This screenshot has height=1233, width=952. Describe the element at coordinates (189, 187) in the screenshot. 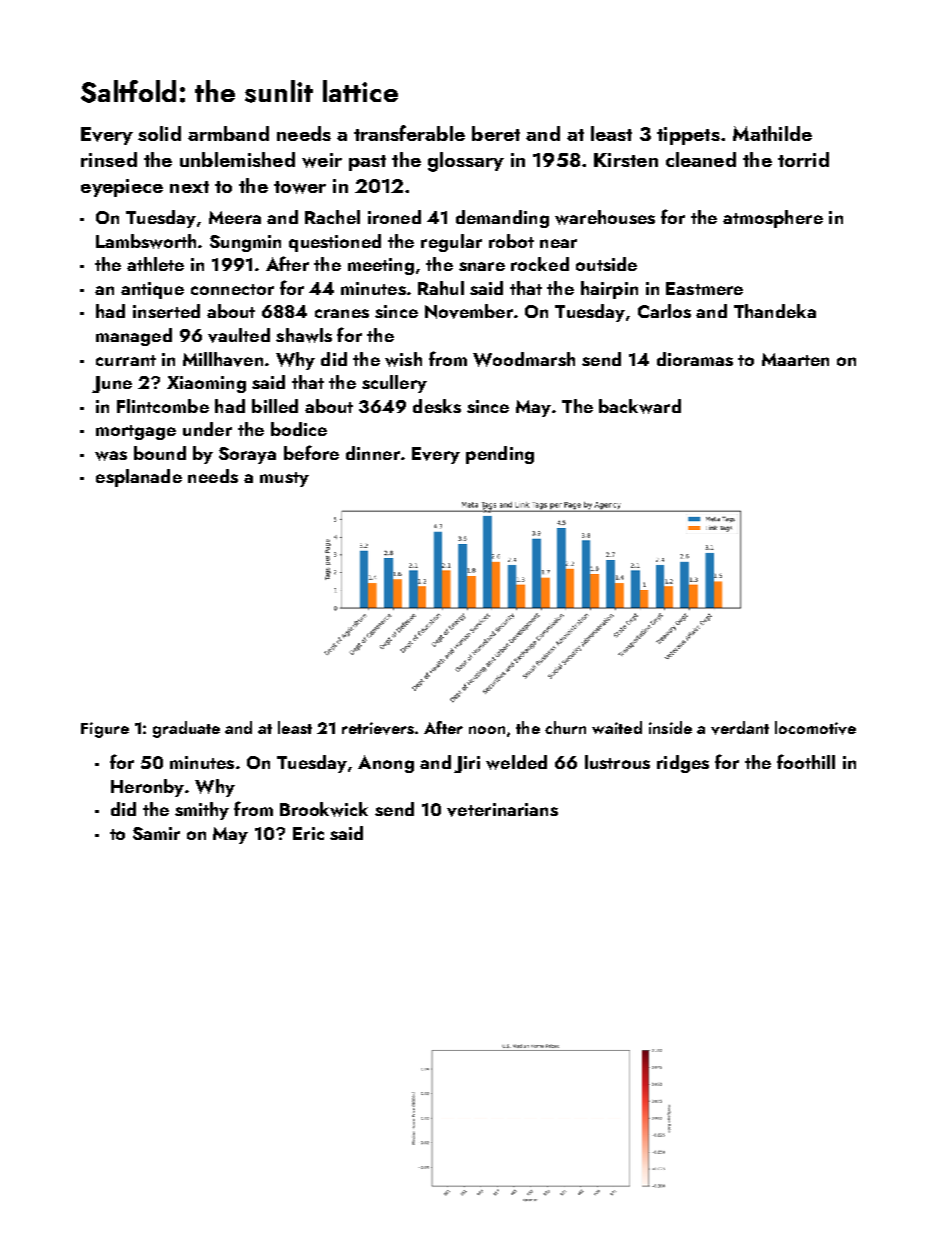

I see `next` at that location.
